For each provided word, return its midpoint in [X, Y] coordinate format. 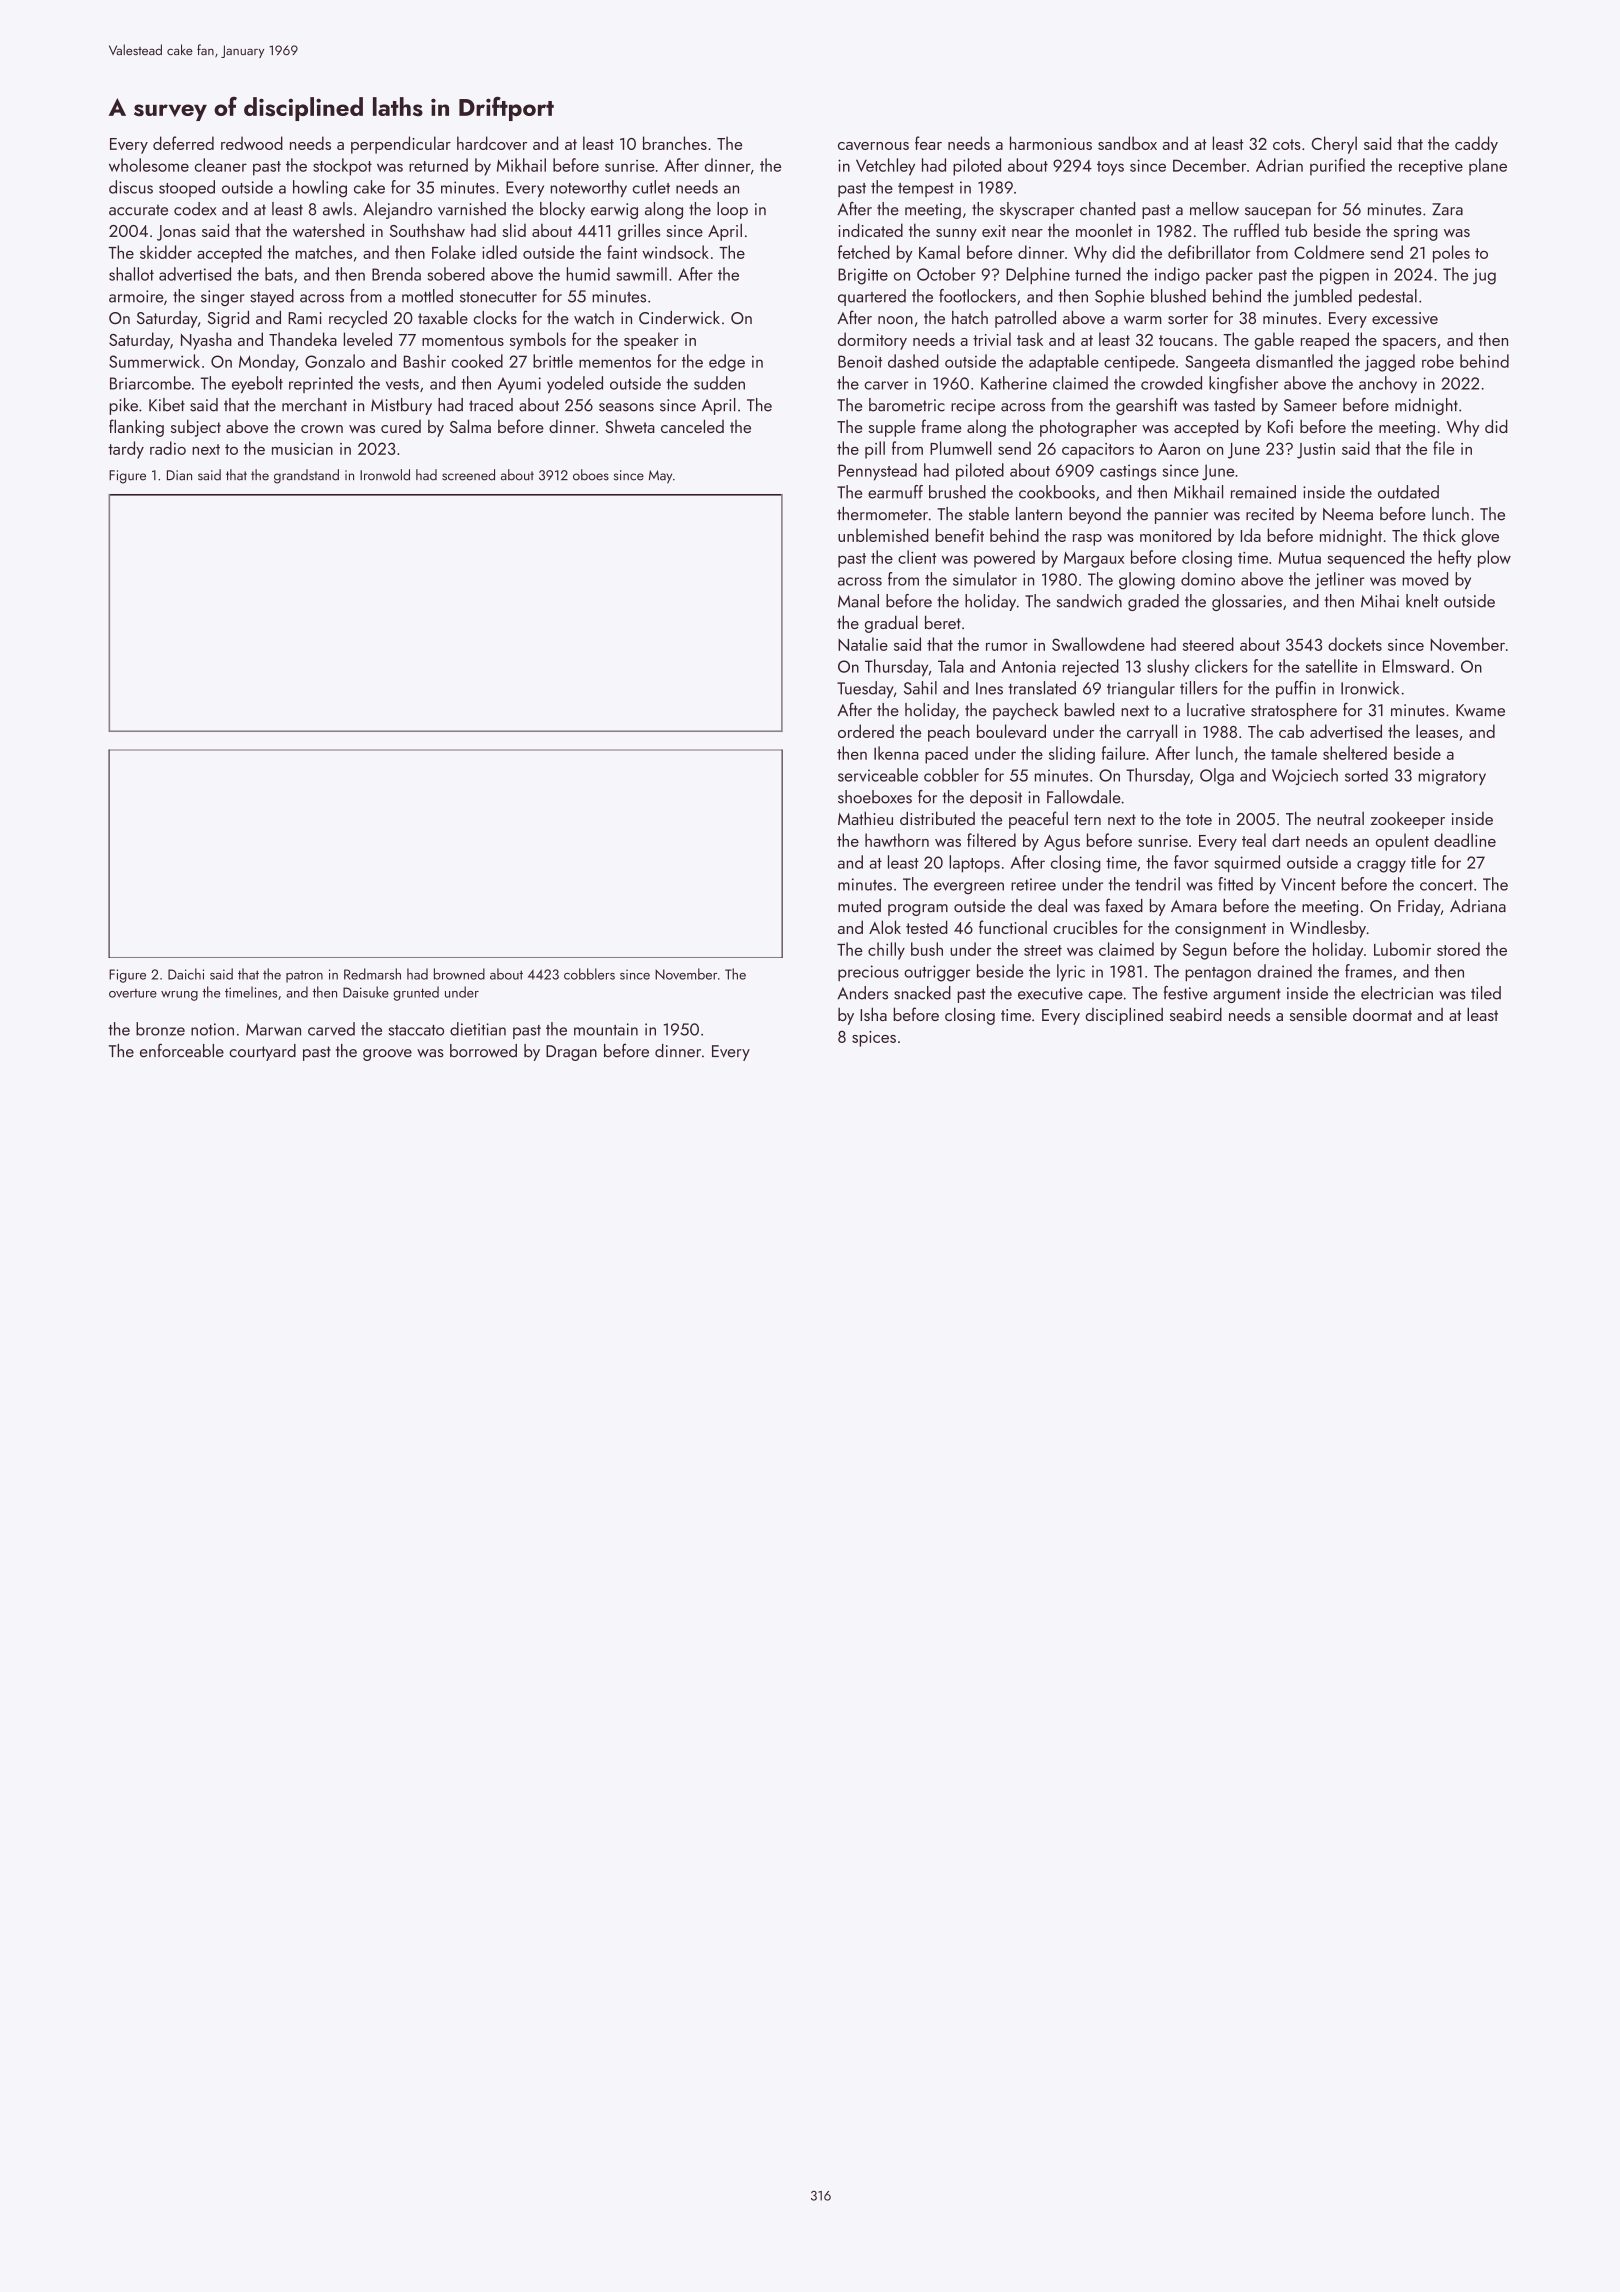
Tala [951, 666]
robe [1438, 361]
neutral [1340, 818]
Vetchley [885, 167]
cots [1287, 144]
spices [874, 1039]
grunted [416, 993]
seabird [1196, 1014]
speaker [651, 341]
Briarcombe [150, 383]
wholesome [149, 165]
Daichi [186, 974]
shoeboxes [875, 797]
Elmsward [1416, 666]
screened [468, 475]
